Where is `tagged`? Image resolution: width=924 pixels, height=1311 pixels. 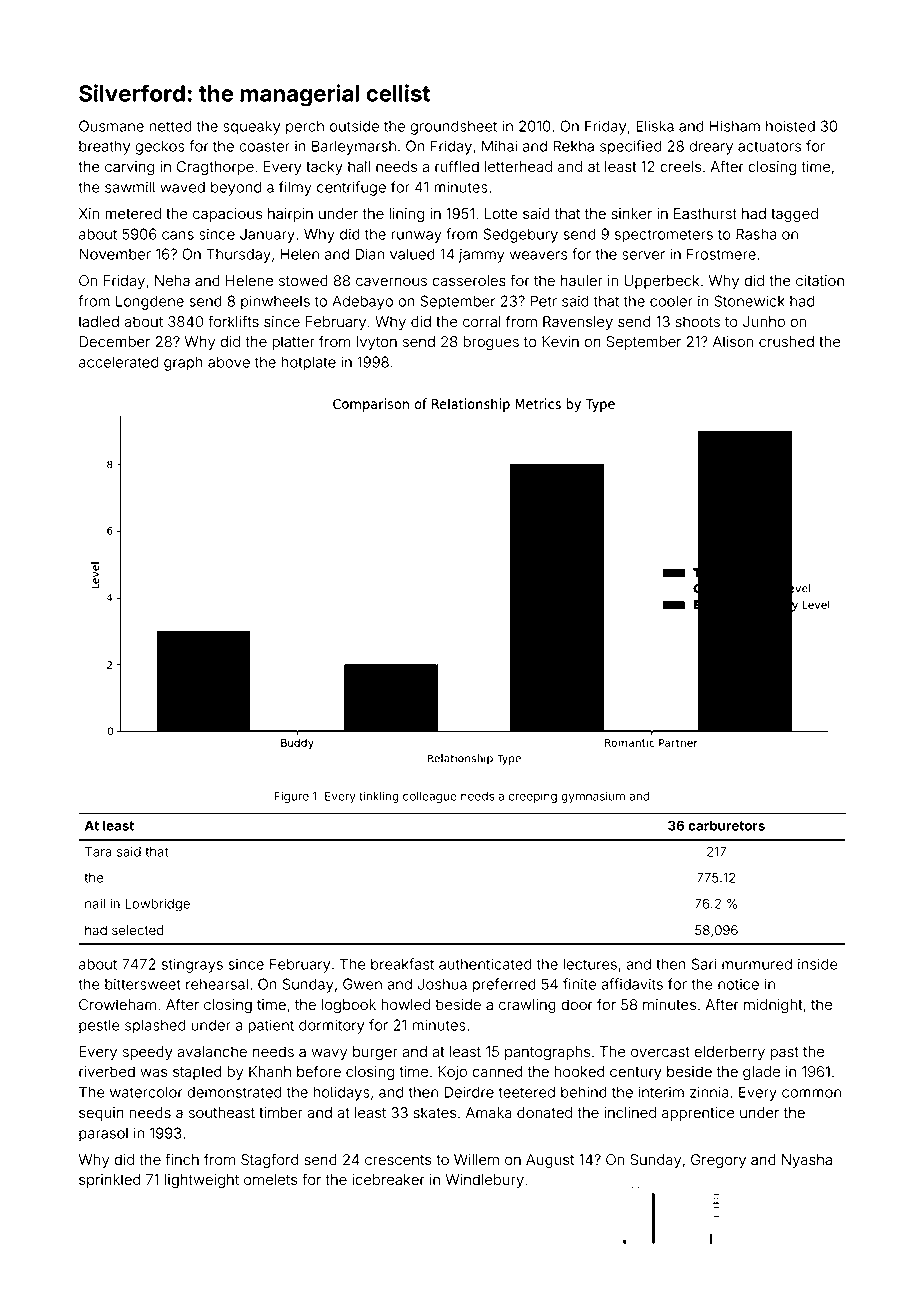 tagged is located at coordinates (794, 215).
